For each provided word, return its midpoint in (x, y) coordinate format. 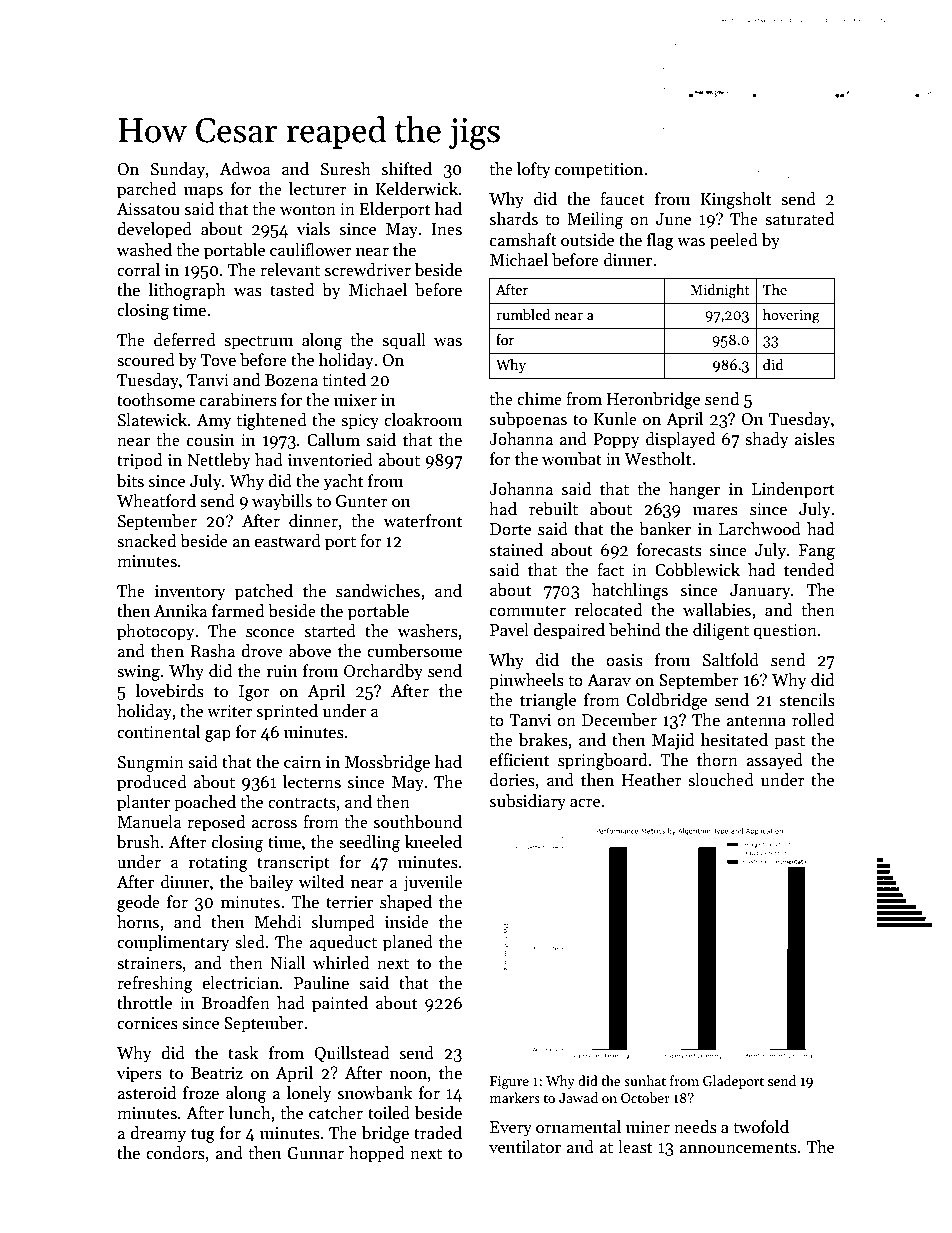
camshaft (523, 240)
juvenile (432, 883)
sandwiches (378, 591)
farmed (238, 611)
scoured (146, 360)
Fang (817, 552)
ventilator (525, 1147)
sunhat (645, 1080)
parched (146, 190)
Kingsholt (736, 200)
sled (250, 942)
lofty (534, 170)
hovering (791, 316)
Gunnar (315, 1153)
